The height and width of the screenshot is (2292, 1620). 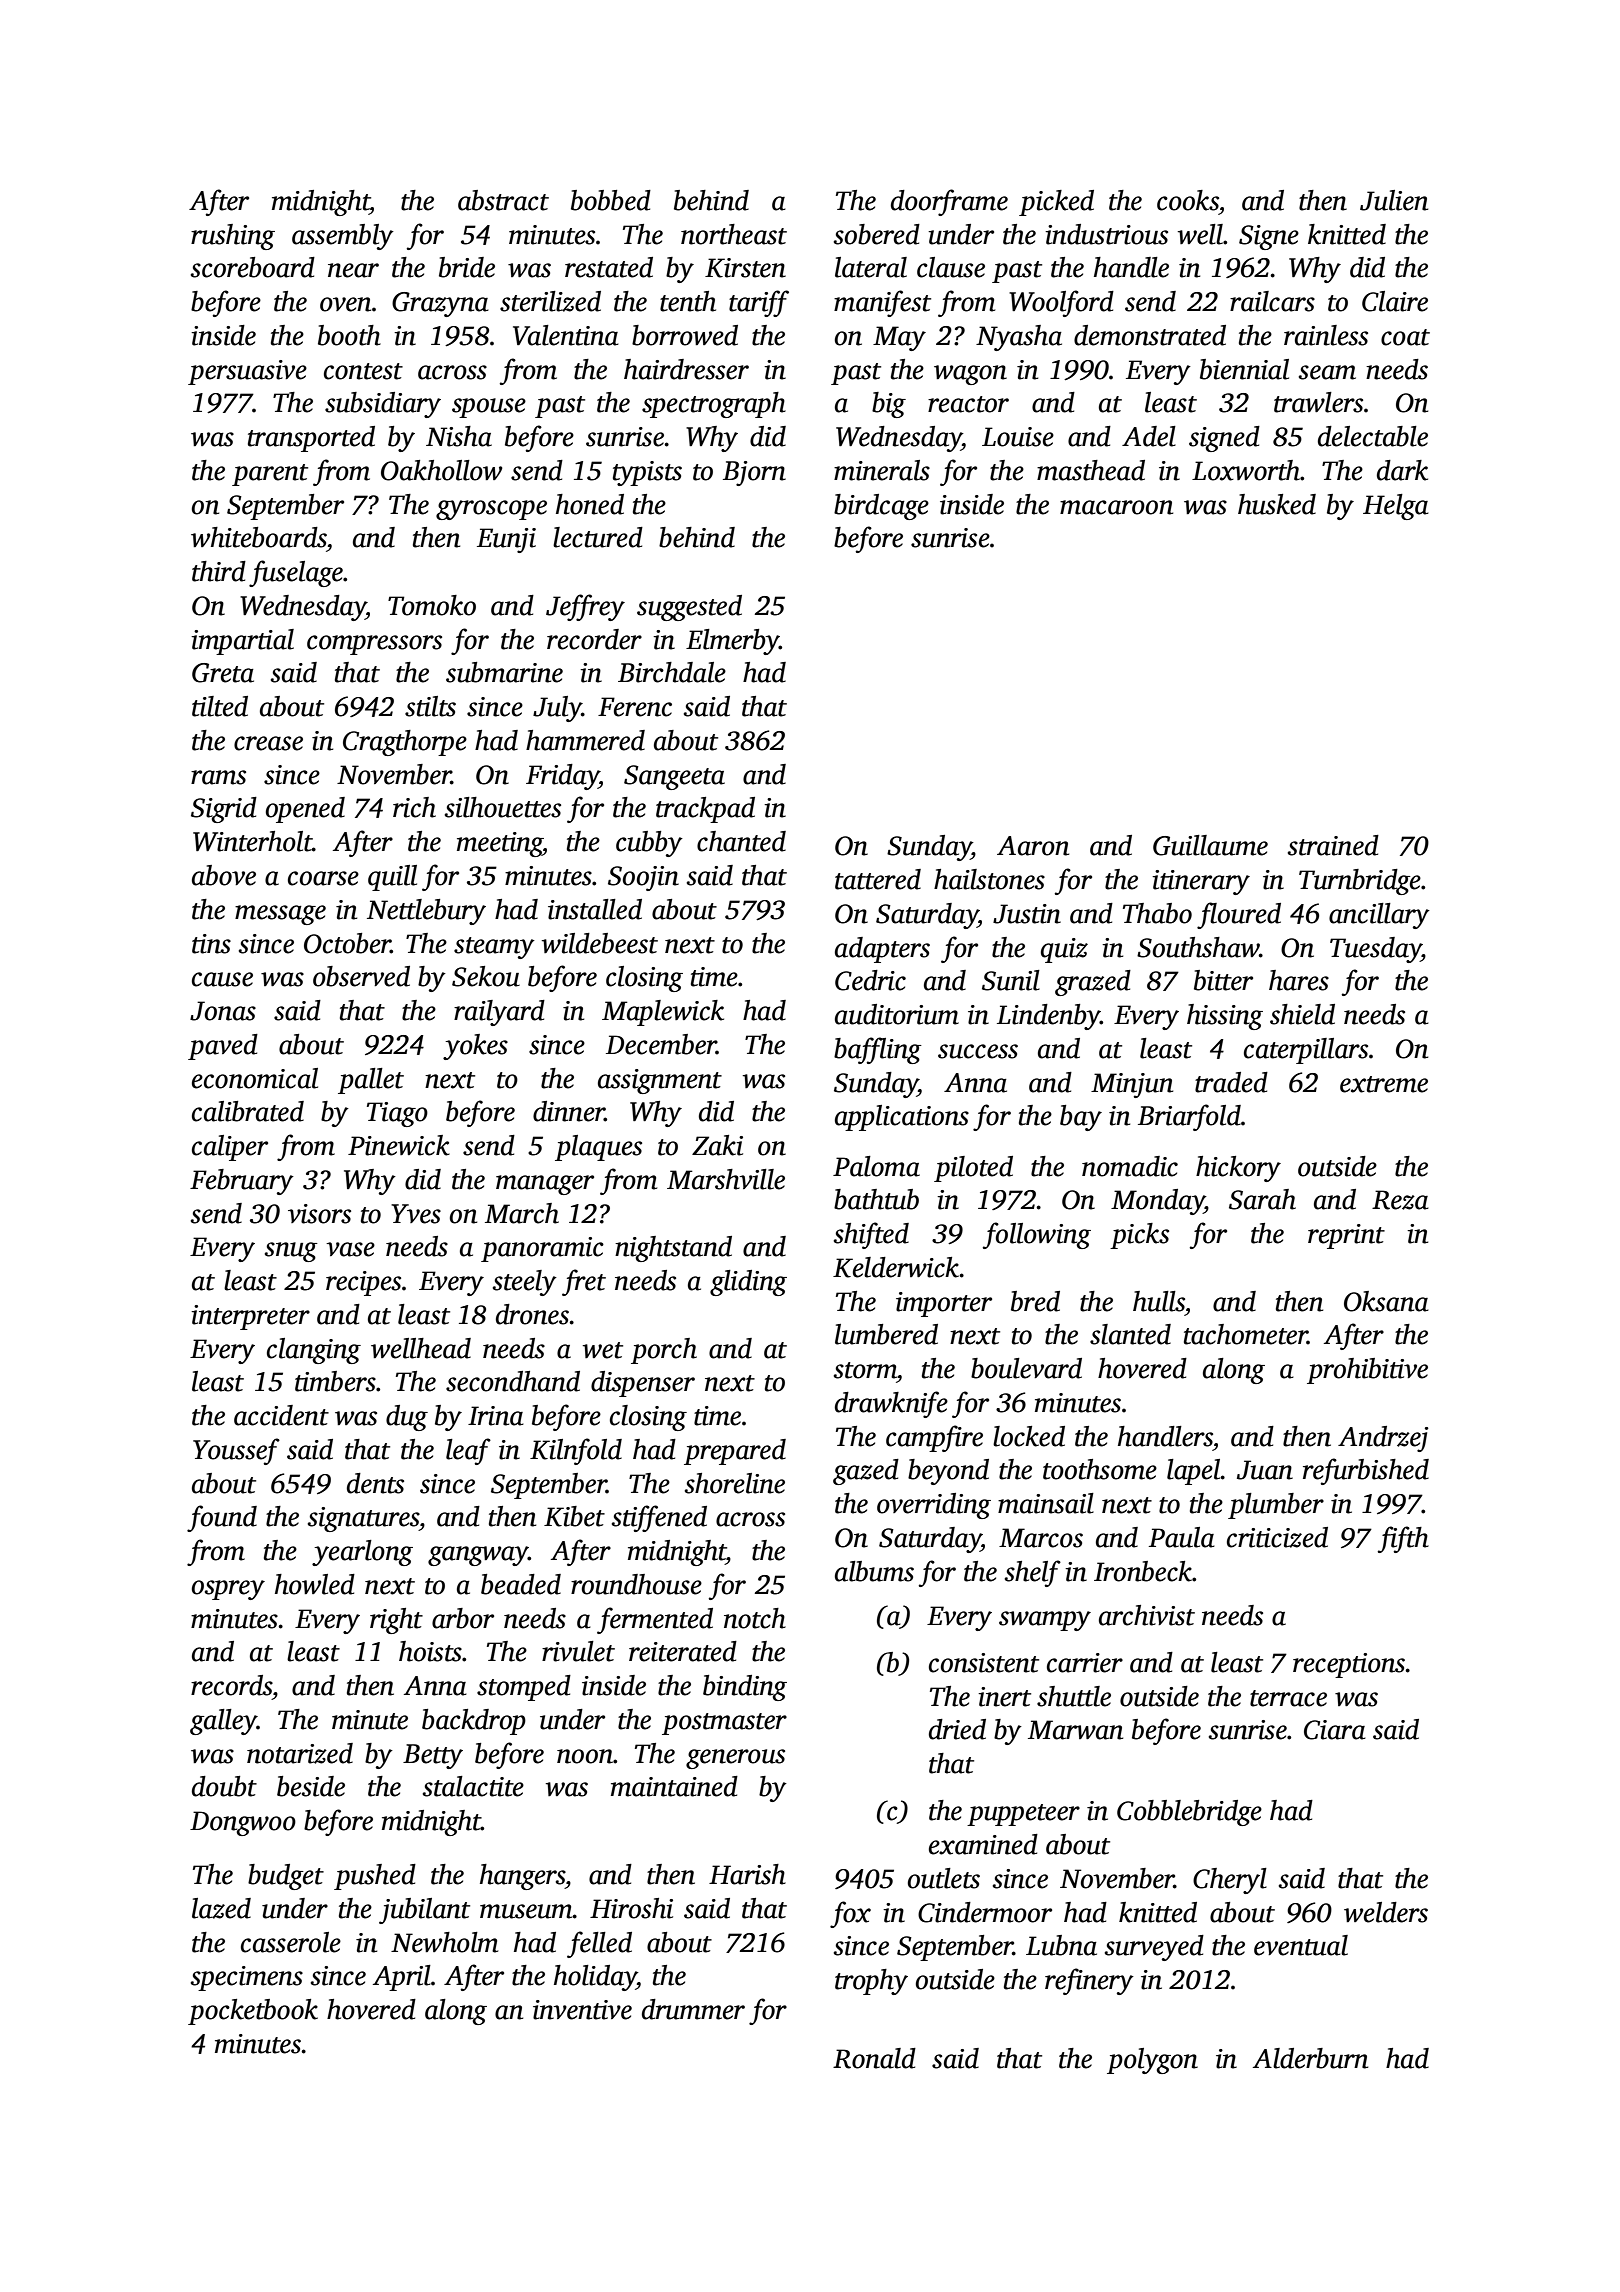 What do you see at coordinates (1335, 1730) in the screenshot?
I see `Ciara` at bounding box center [1335, 1730].
